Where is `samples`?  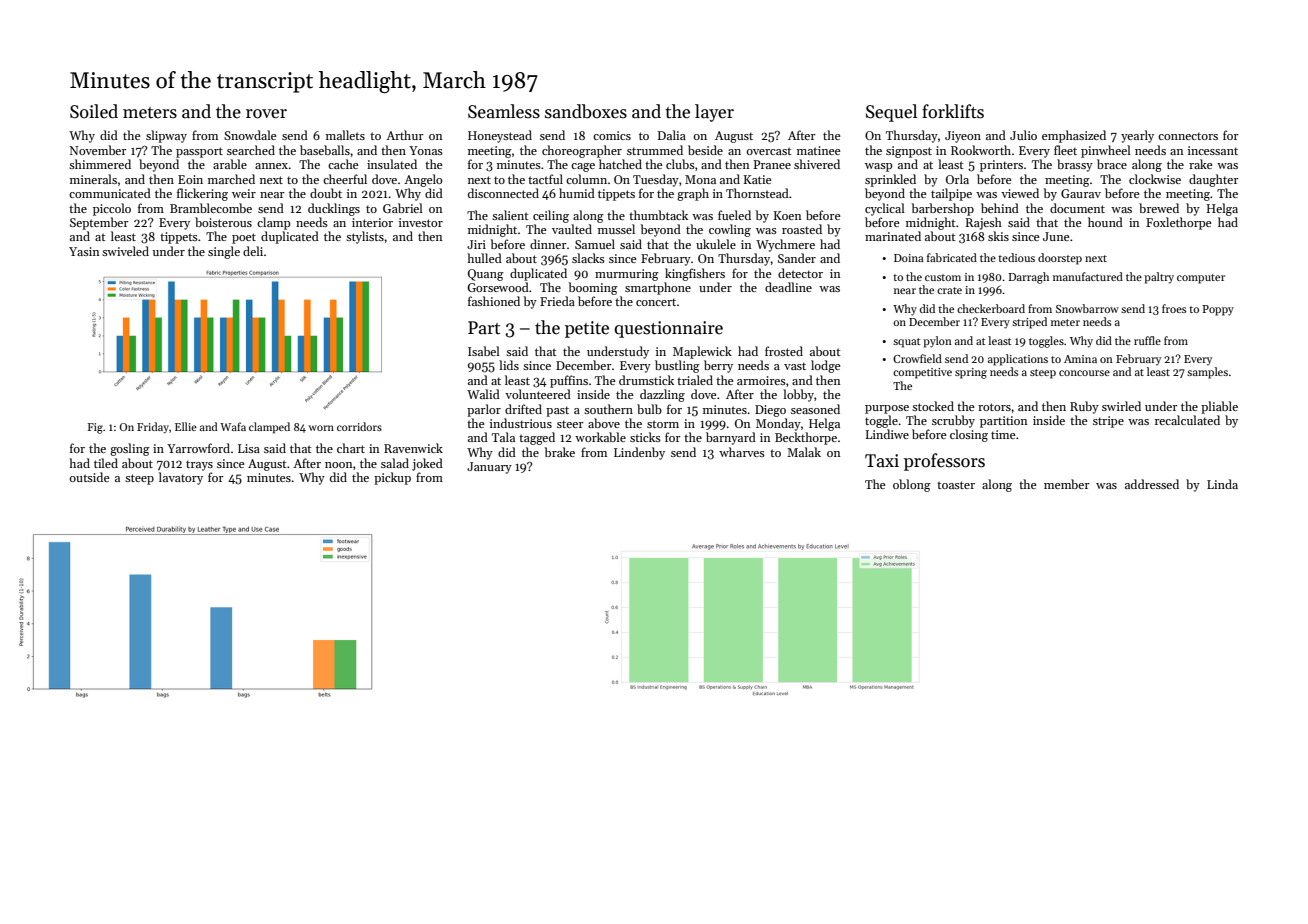
samples is located at coordinates (1207, 373).
